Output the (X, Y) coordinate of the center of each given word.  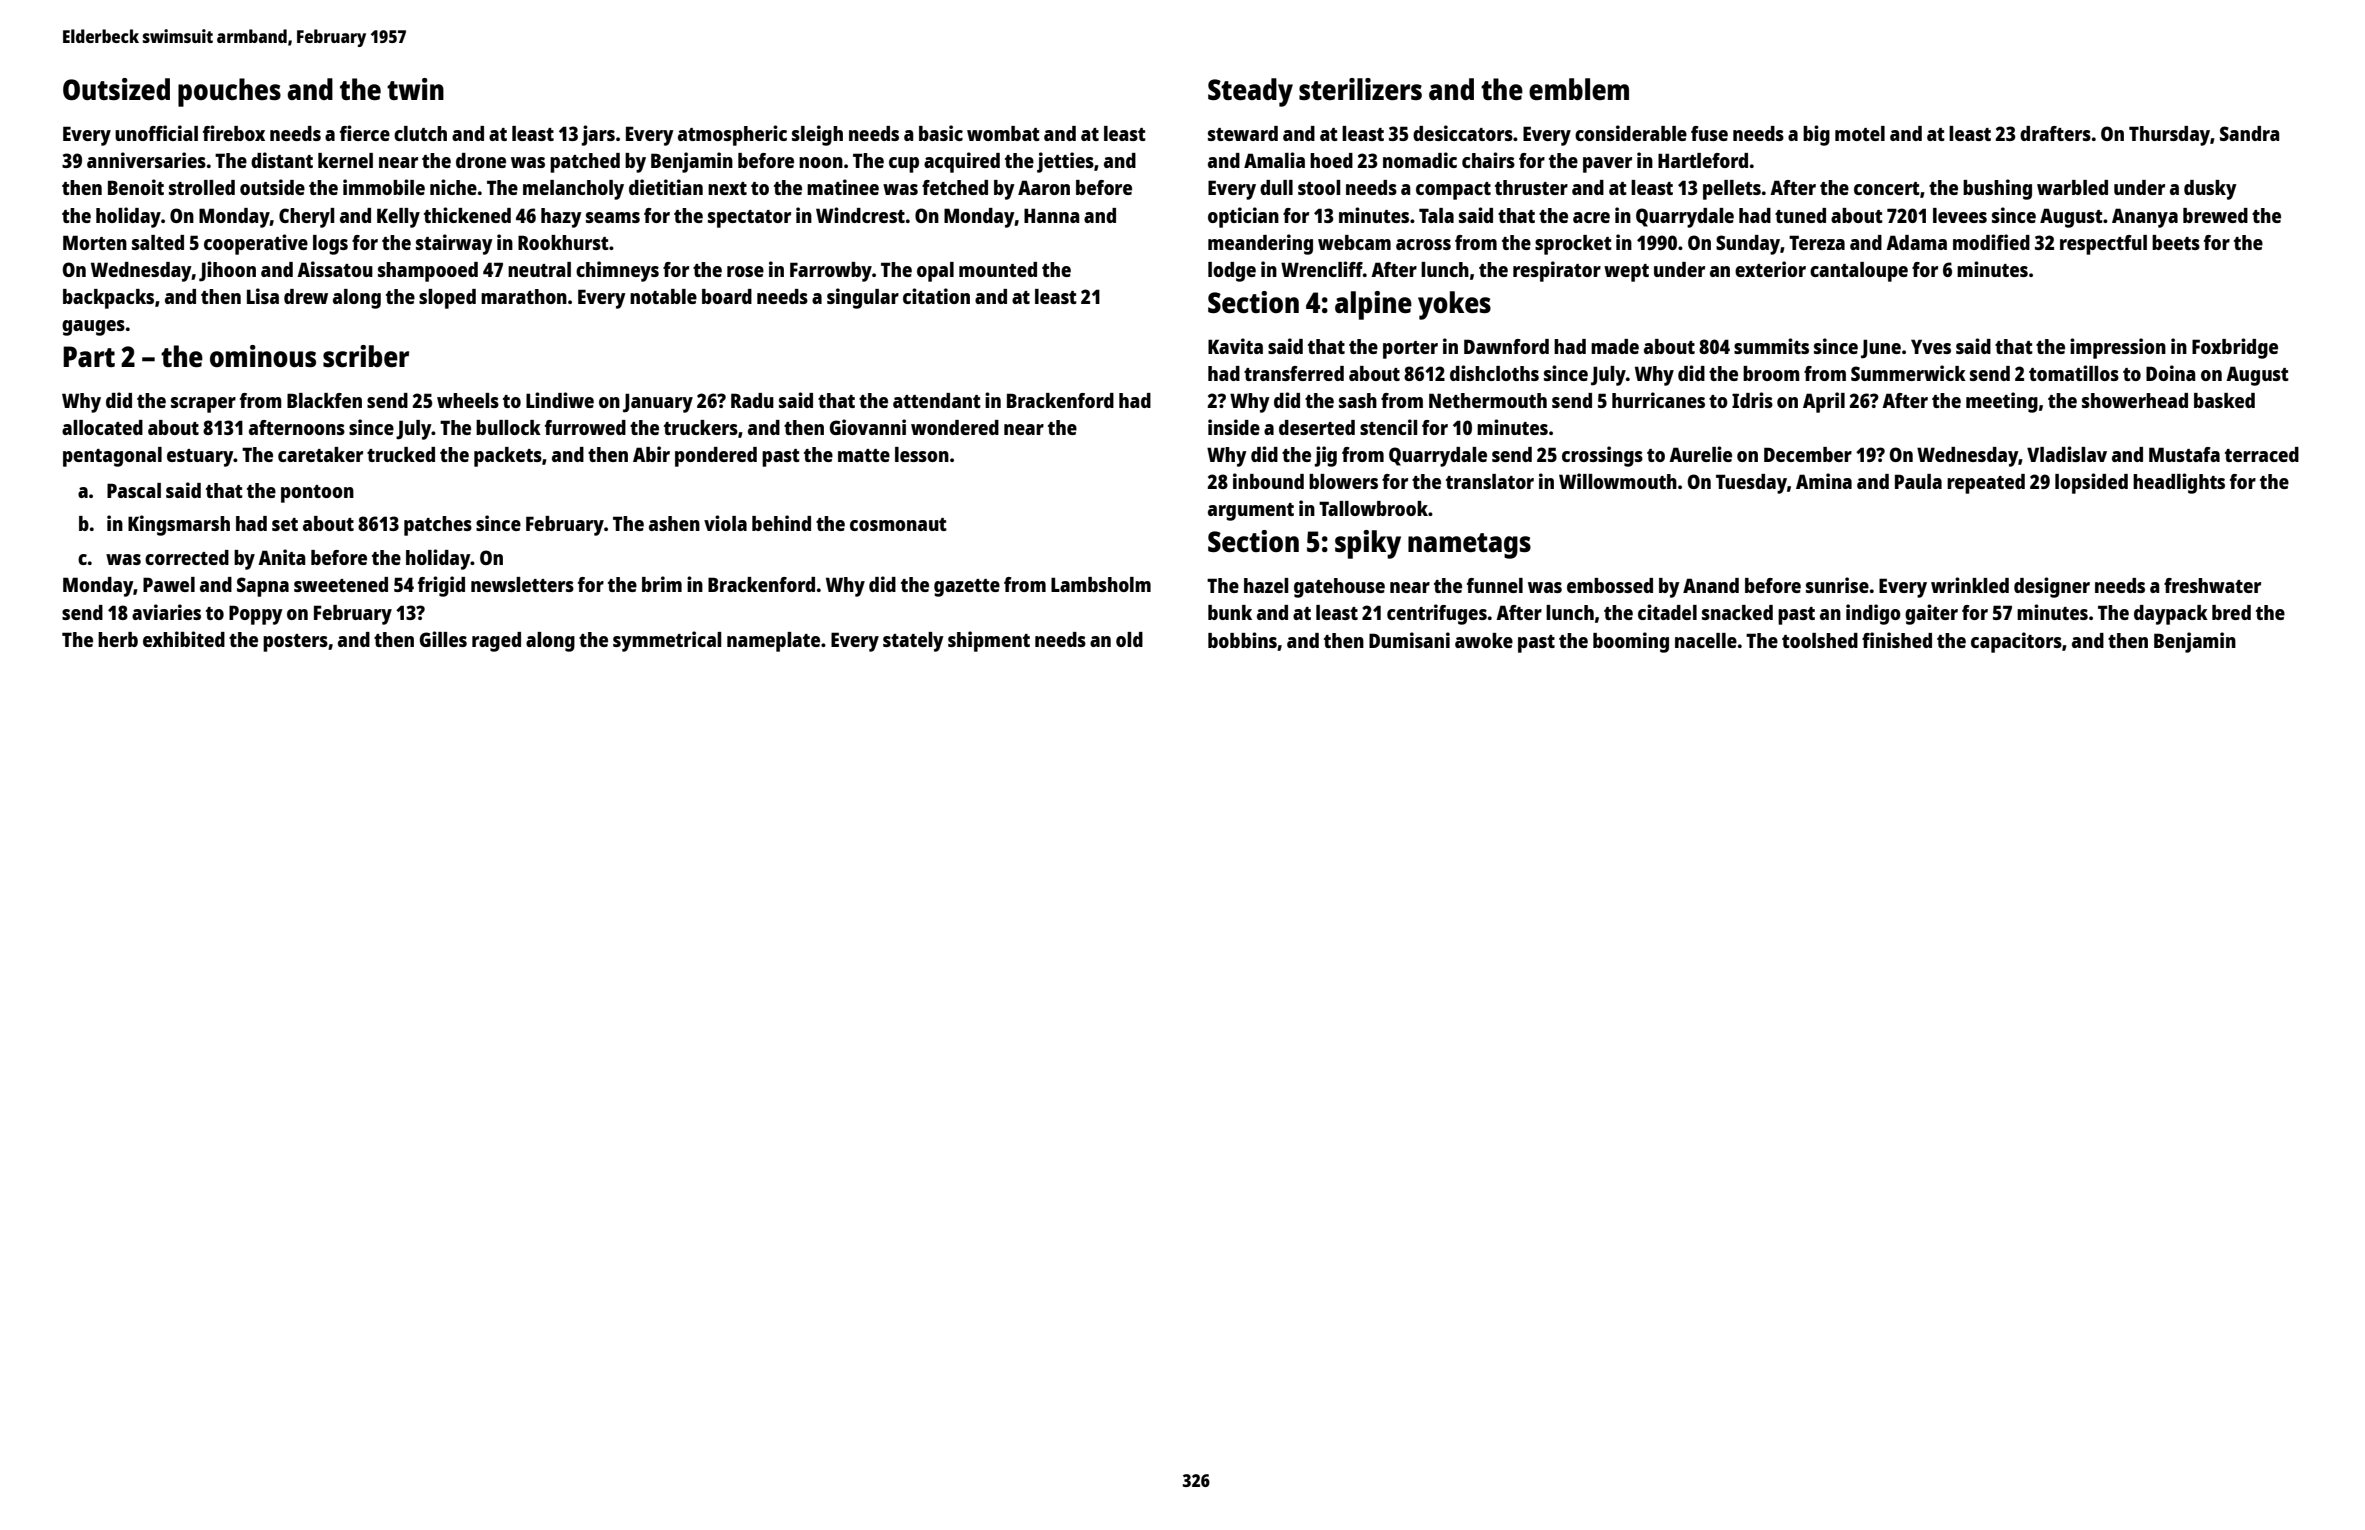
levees (1960, 215)
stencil (1389, 427)
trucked (401, 454)
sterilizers (1360, 89)
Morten (95, 242)
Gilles (443, 639)
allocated (102, 427)
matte (864, 455)
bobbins (1242, 640)
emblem (1579, 89)
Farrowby (831, 272)
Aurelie (1700, 454)
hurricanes (1658, 400)
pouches (229, 92)
